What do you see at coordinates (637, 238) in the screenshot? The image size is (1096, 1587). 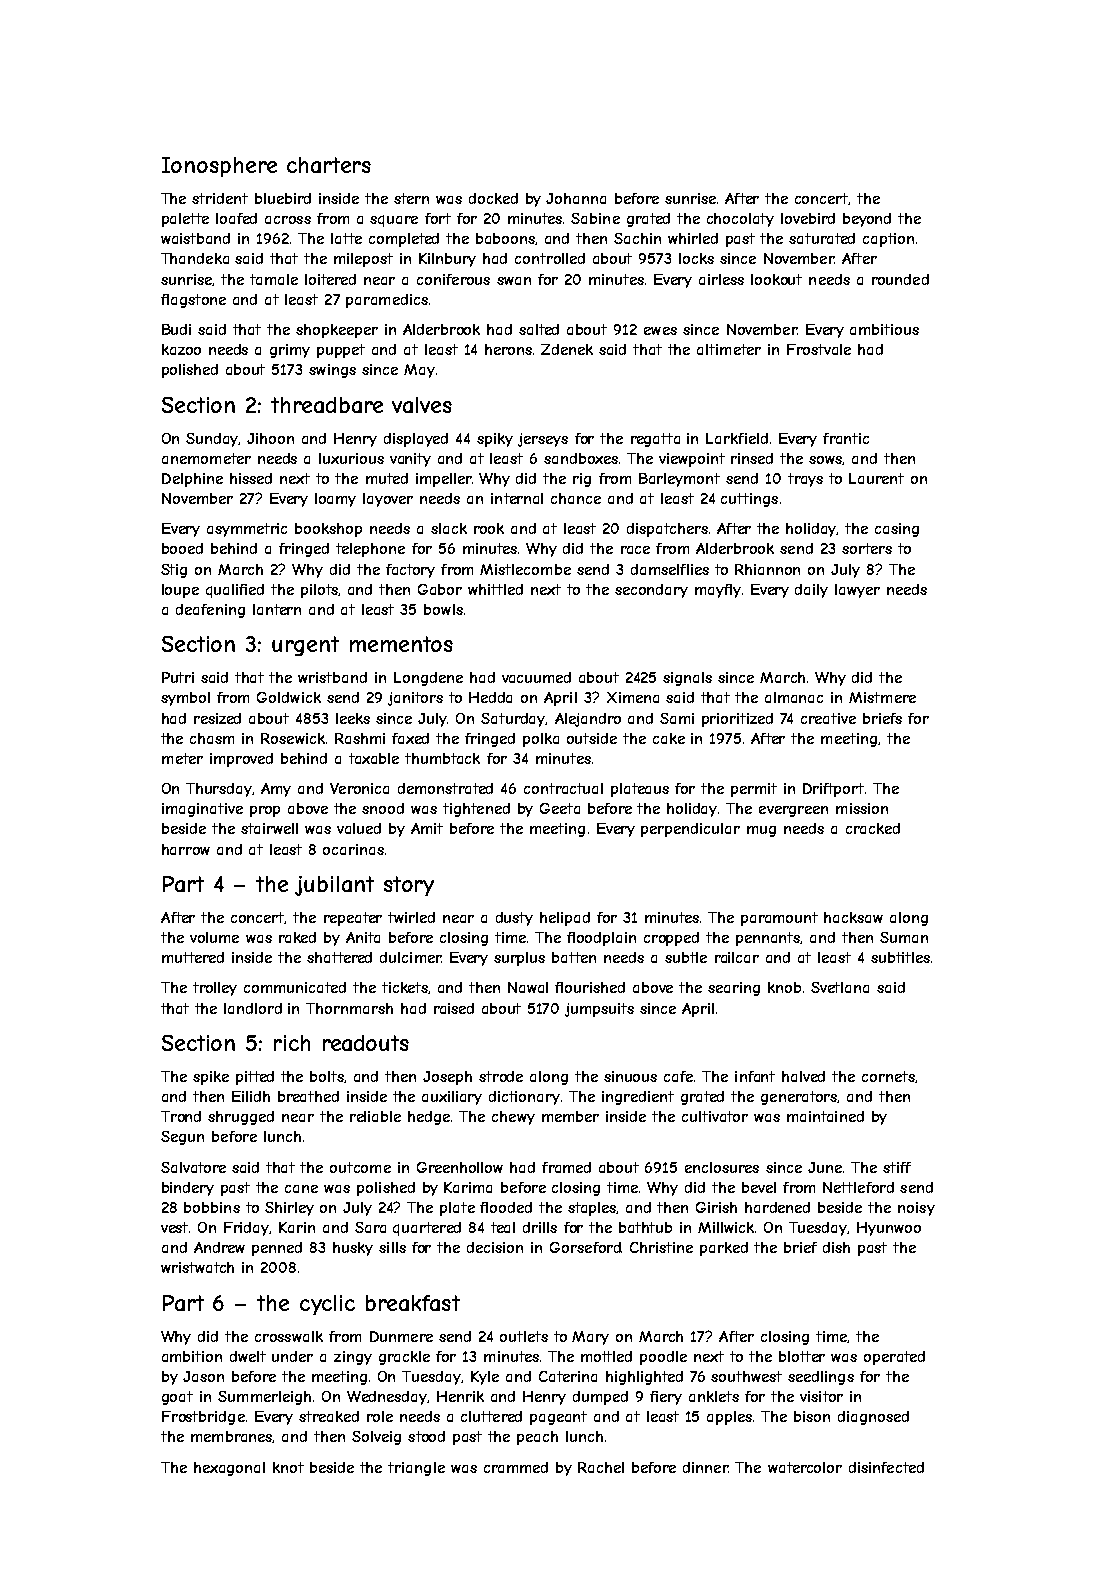 I see `Sachin` at bounding box center [637, 238].
